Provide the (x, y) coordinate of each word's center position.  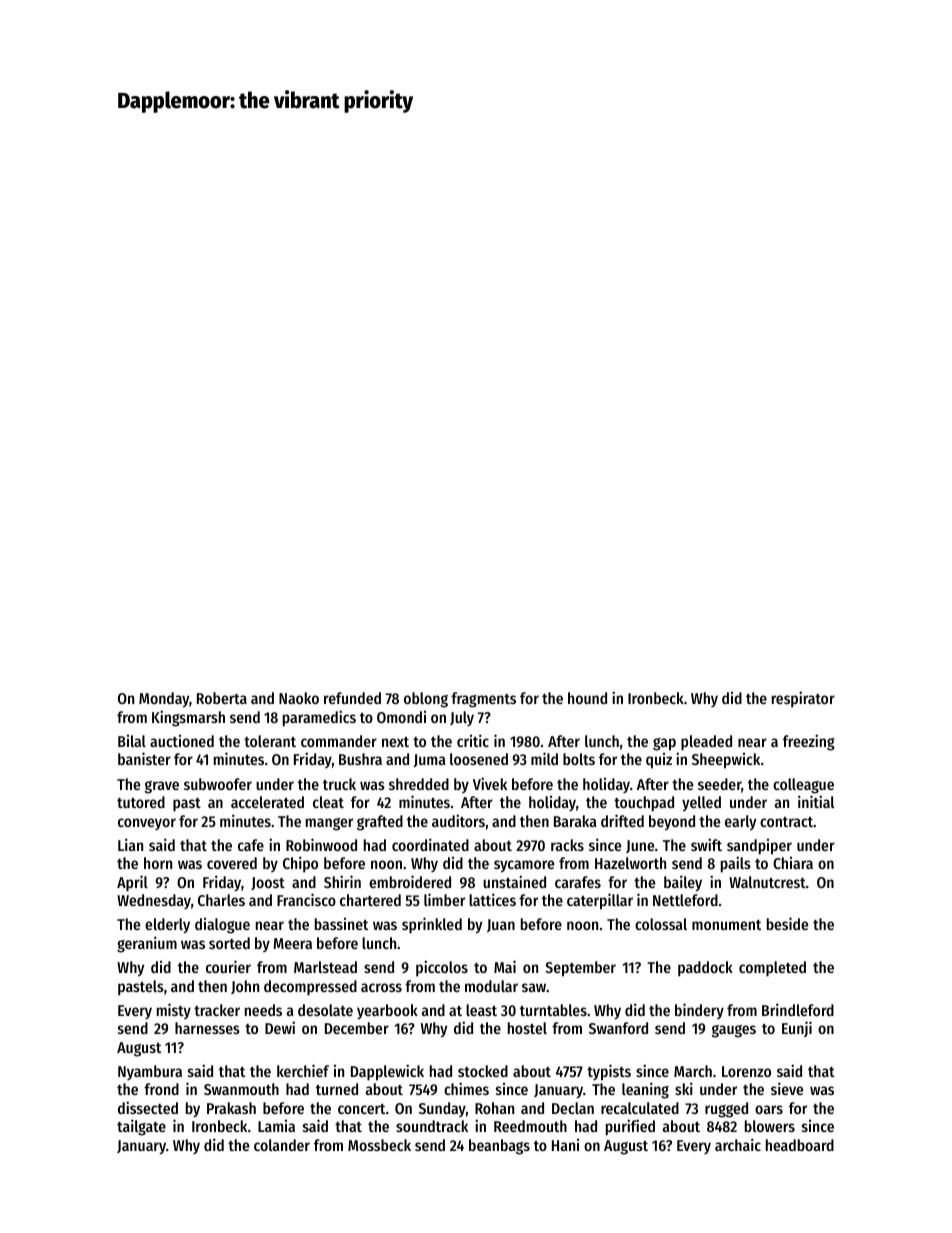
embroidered (410, 881)
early (740, 823)
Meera (292, 943)
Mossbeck (379, 1145)
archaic (738, 1144)
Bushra (360, 759)
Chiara (793, 863)
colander (282, 1145)
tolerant (270, 741)
